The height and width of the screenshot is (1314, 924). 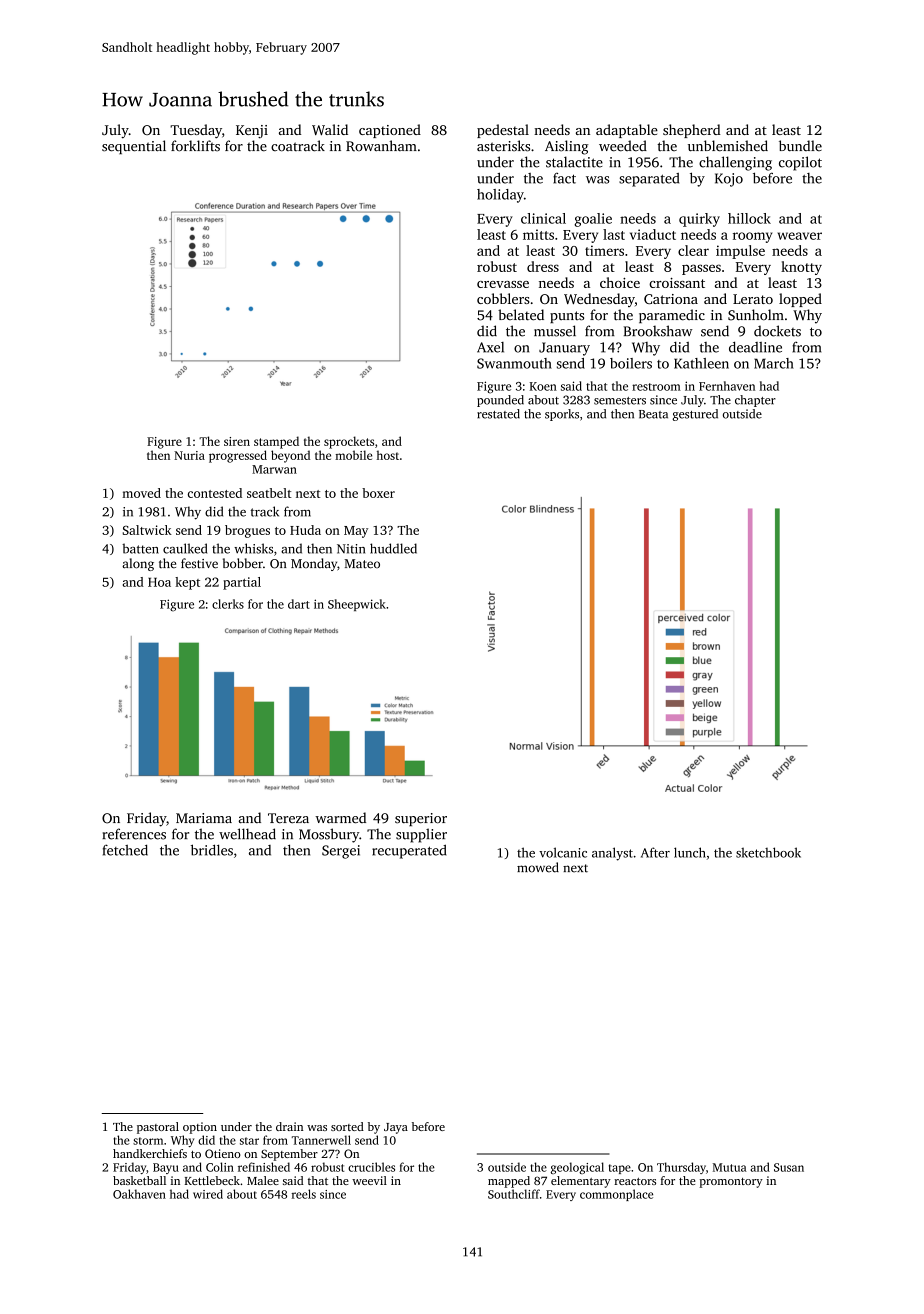 I want to click on Sheepwick, so click(x=357, y=605).
